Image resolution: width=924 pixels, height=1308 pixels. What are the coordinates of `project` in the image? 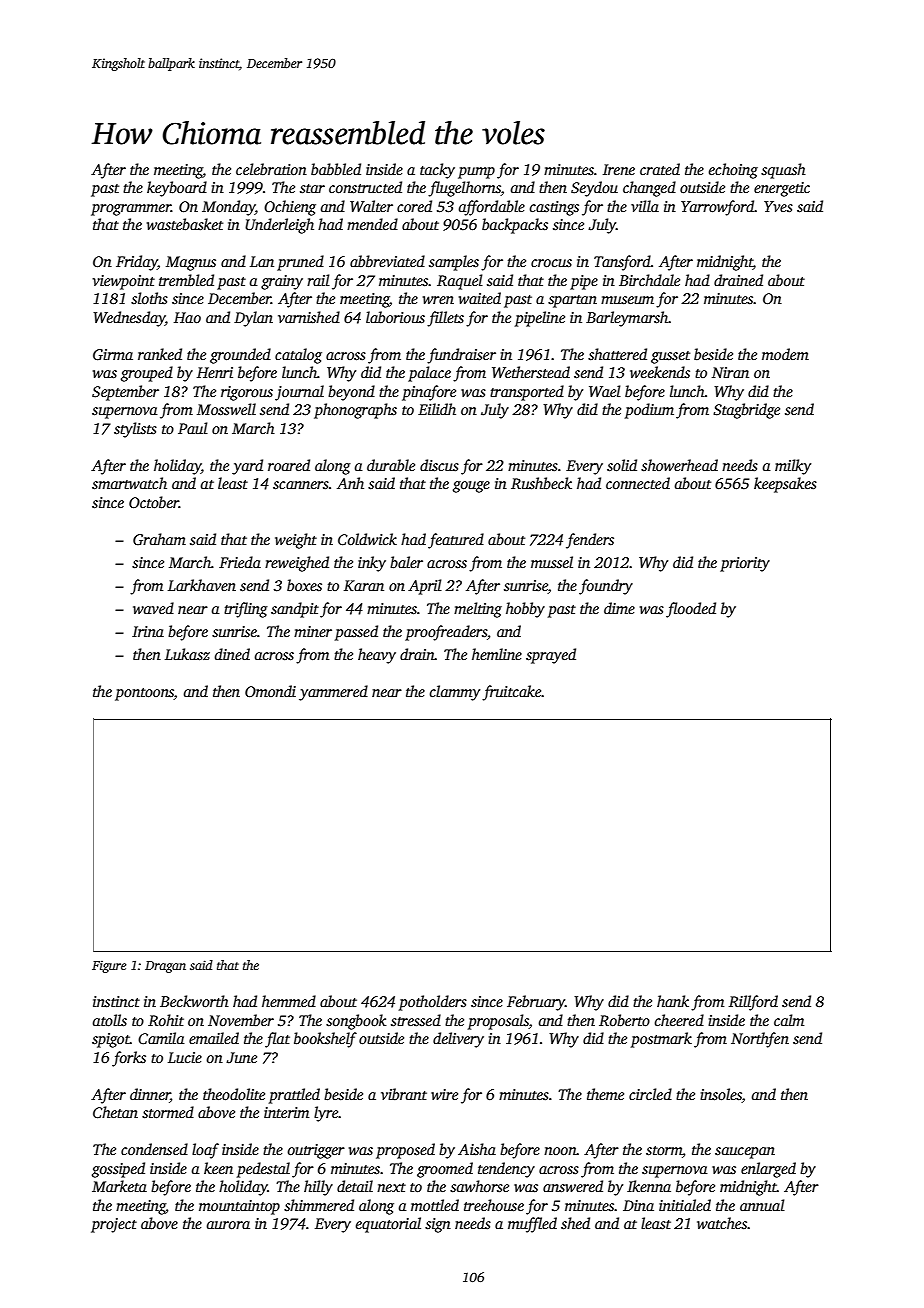 It's located at (114, 1225).
